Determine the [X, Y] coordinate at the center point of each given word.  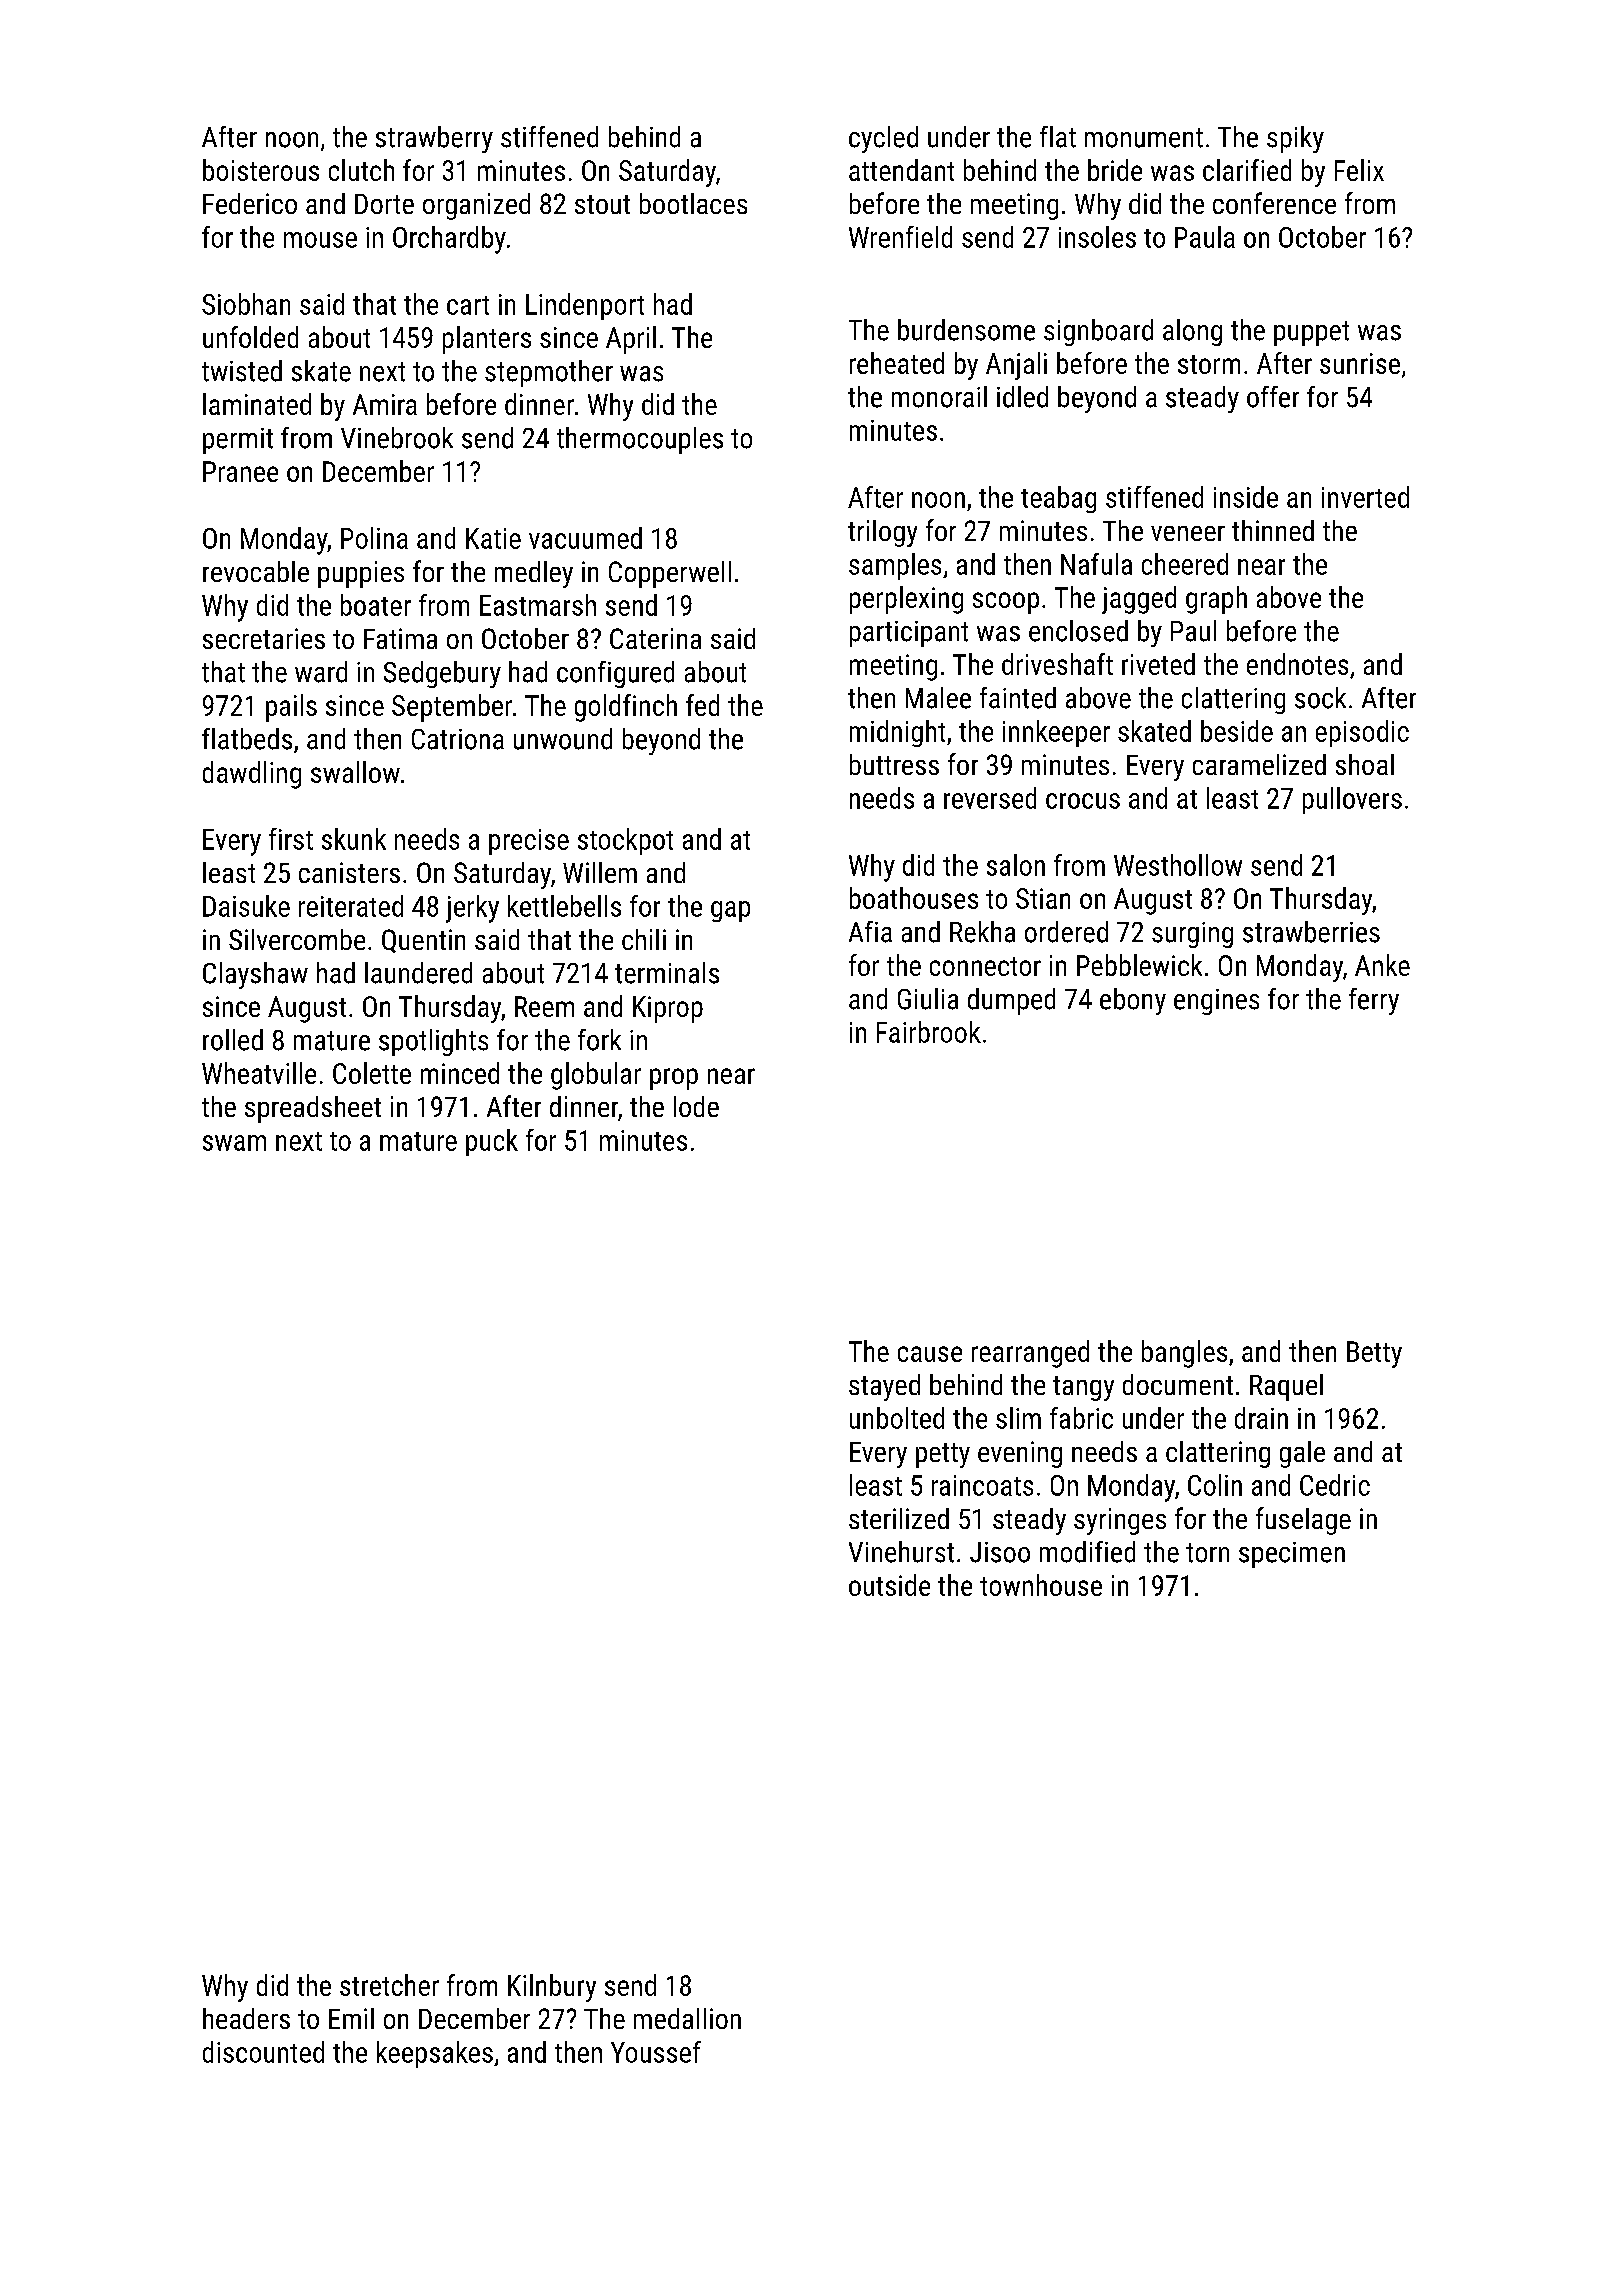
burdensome [966, 330]
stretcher [389, 1985]
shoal [1365, 764]
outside [889, 1585]
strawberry [434, 139]
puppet [1311, 333]
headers [246, 2018]
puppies [361, 574]
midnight [897, 733]
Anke [1382, 965]
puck [492, 1142]
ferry [1374, 1001]
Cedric [1335, 1485]
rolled [233, 1040]
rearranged [1030, 1354]
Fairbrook [929, 1032]
